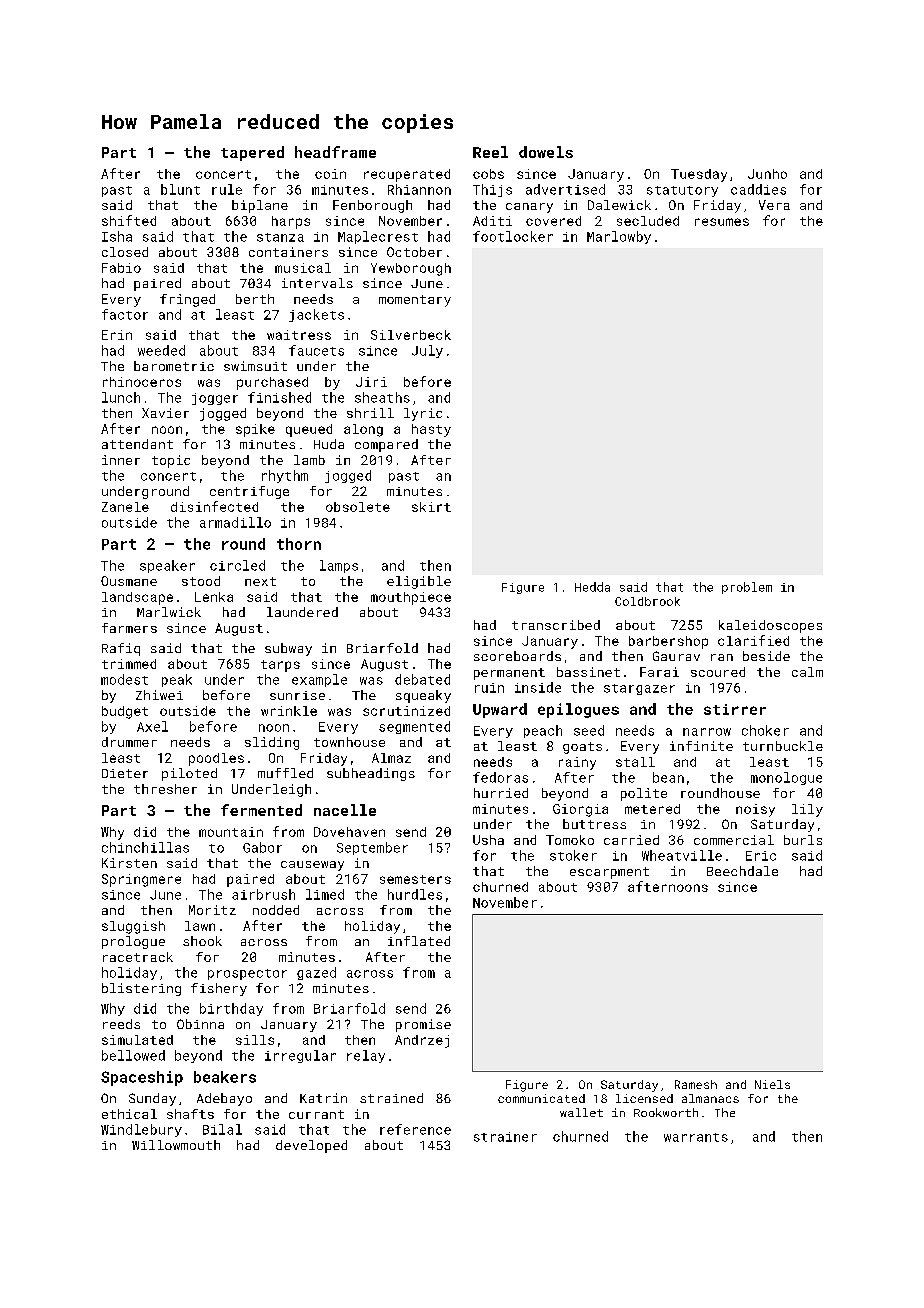 This page has width=924, height=1308. What do you see at coordinates (747, 588) in the page?
I see `problem` at bounding box center [747, 588].
